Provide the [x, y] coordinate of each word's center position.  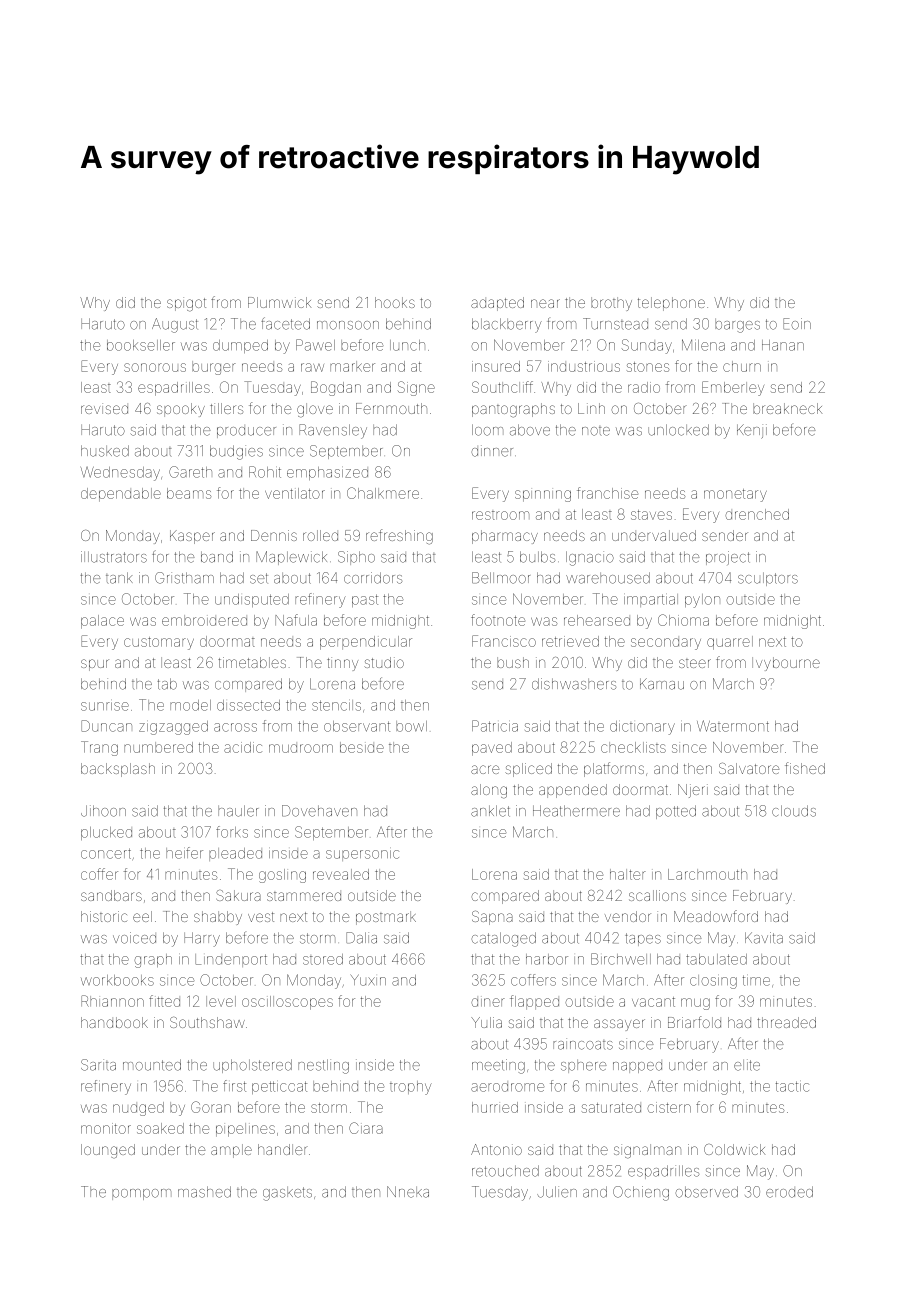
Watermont [733, 726]
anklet [490, 811]
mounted [152, 1065]
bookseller [141, 345]
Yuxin [368, 980]
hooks [395, 302]
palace [102, 622]
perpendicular [366, 643]
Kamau [662, 684]
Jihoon [103, 811]
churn [742, 366]
